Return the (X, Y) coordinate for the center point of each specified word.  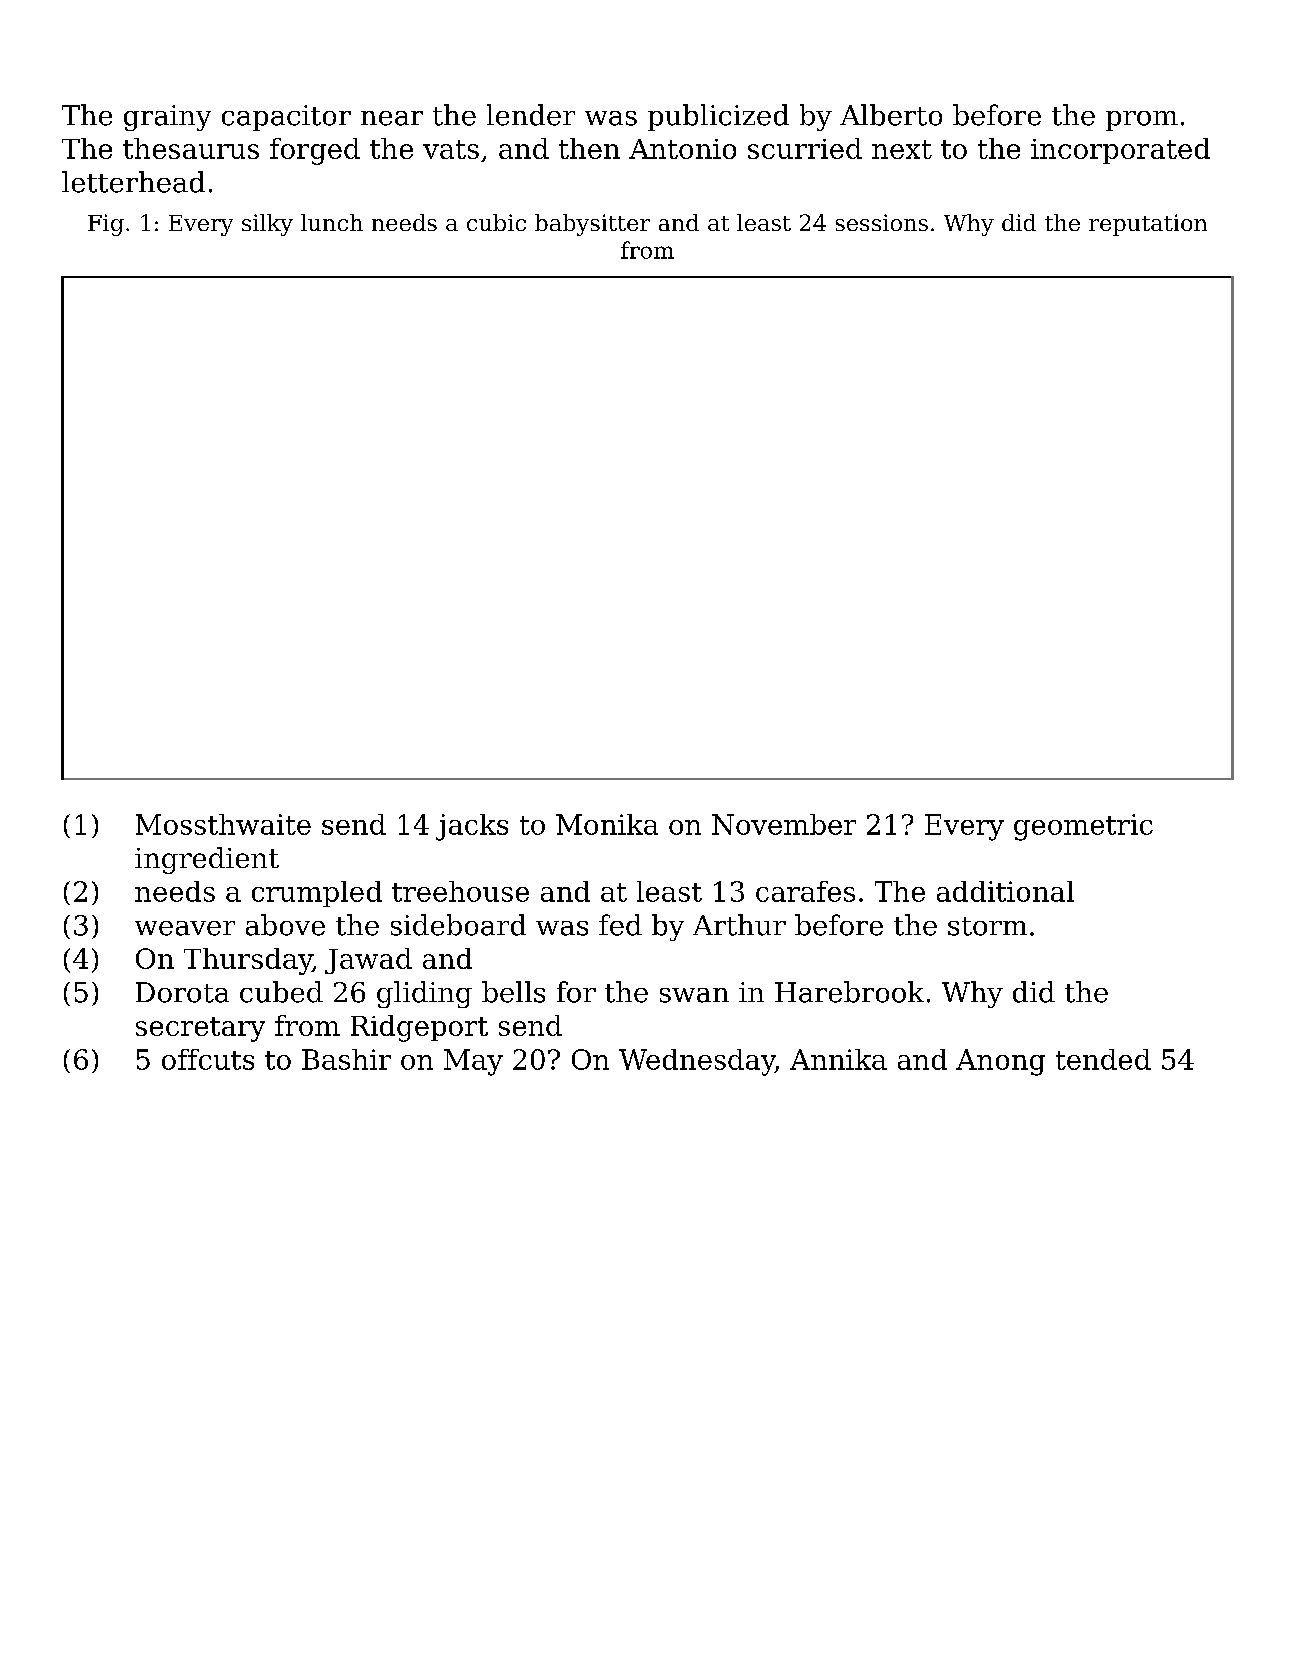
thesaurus (191, 148)
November (784, 824)
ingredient (207, 860)
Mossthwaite (223, 824)
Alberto (891, 115)
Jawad (368, 961)
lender (531, 115)
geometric (1083, 827)
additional (1005, 891)
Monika (607, 824)
